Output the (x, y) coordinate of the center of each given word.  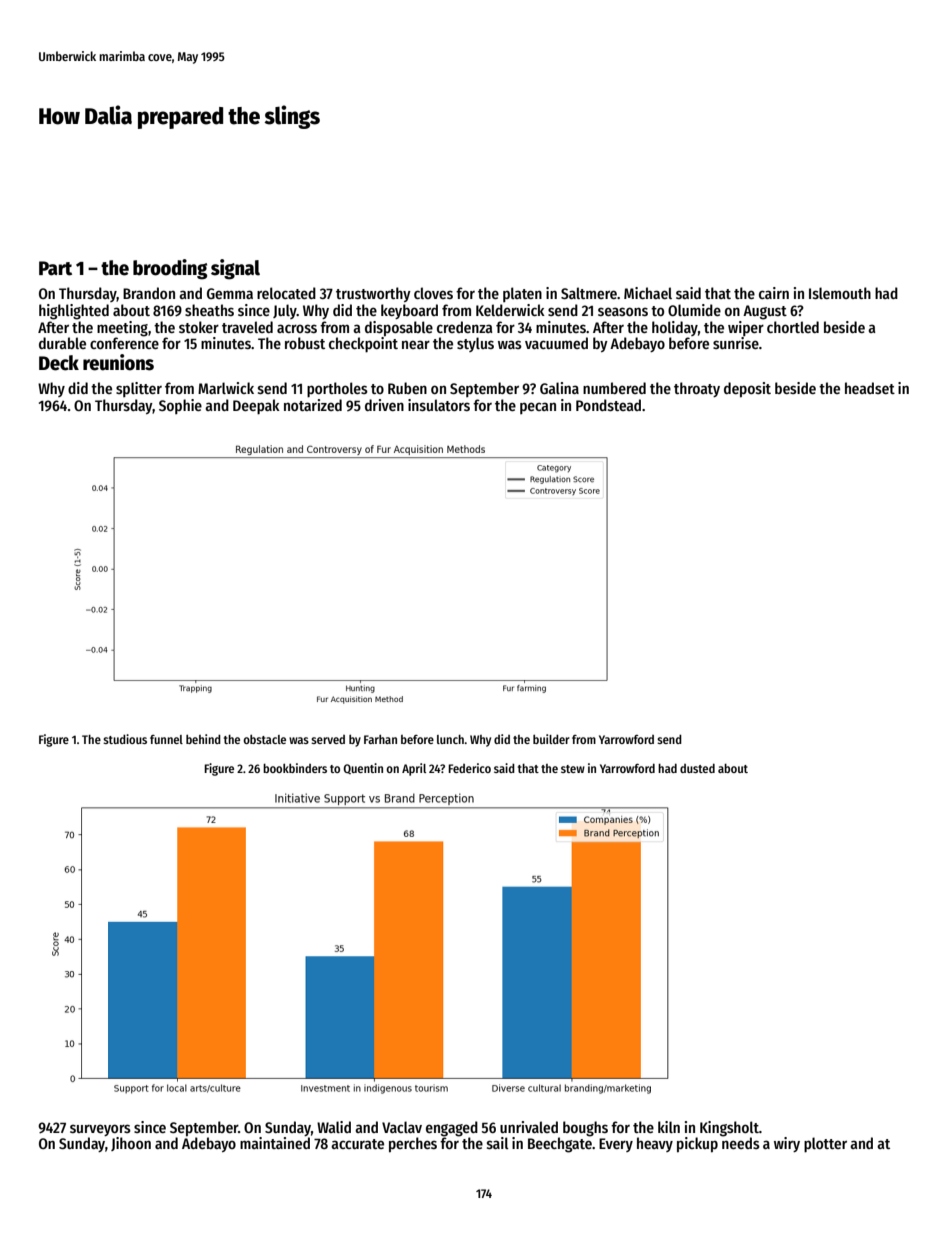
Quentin (363, 768)
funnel (166, 739)
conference (124, 343)
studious (125, 739)
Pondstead (608, 405)
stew (573, 769)
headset (870, 388)
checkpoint (363, 345)
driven (384, 405)
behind (203, 739)
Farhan (380, 739)
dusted (697, 768)
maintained (275, 1143)
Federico (469, 768)
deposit (747, 390)
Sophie (180, 406)
